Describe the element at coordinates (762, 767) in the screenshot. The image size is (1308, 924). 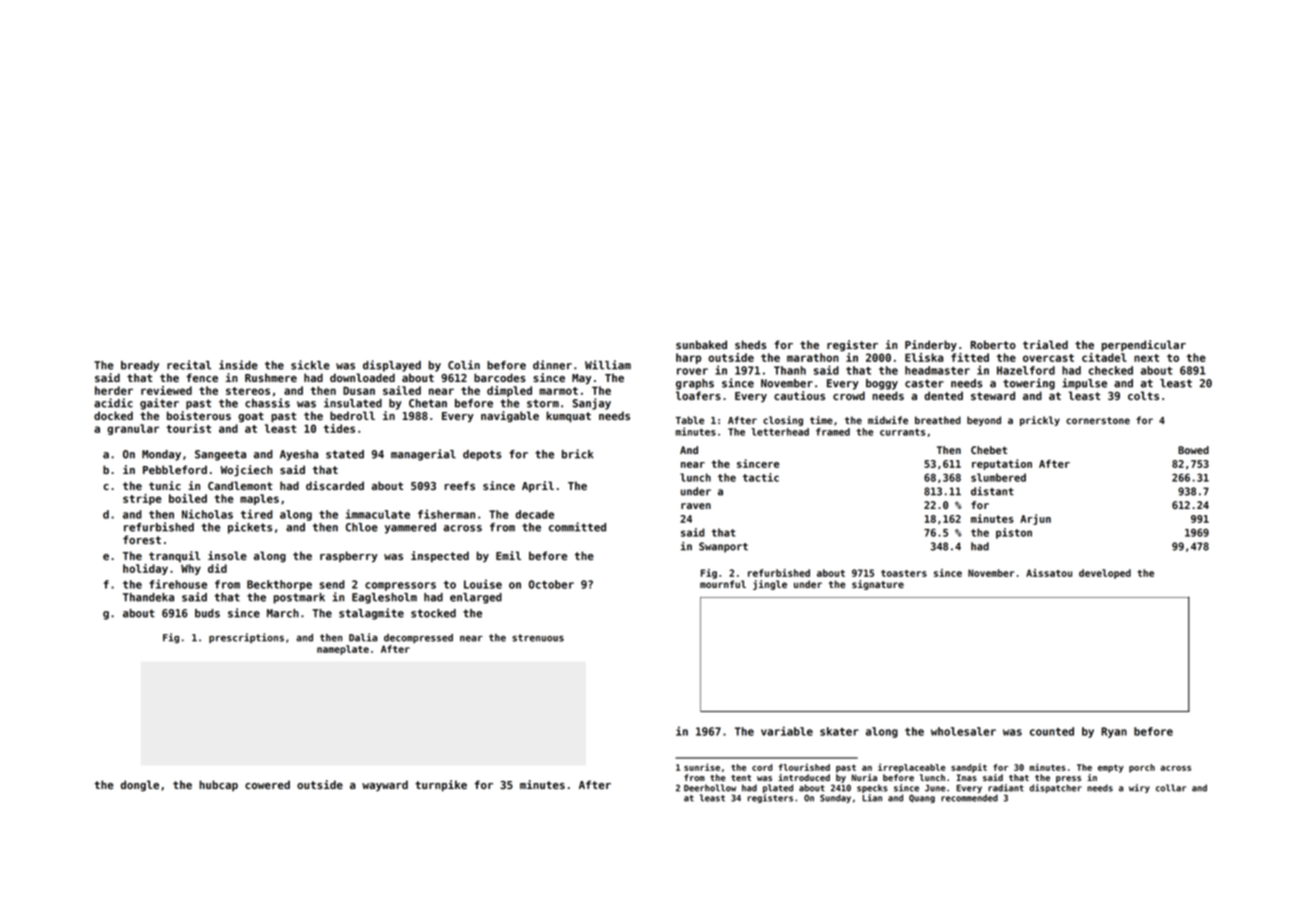
I see `cord` at that location.
